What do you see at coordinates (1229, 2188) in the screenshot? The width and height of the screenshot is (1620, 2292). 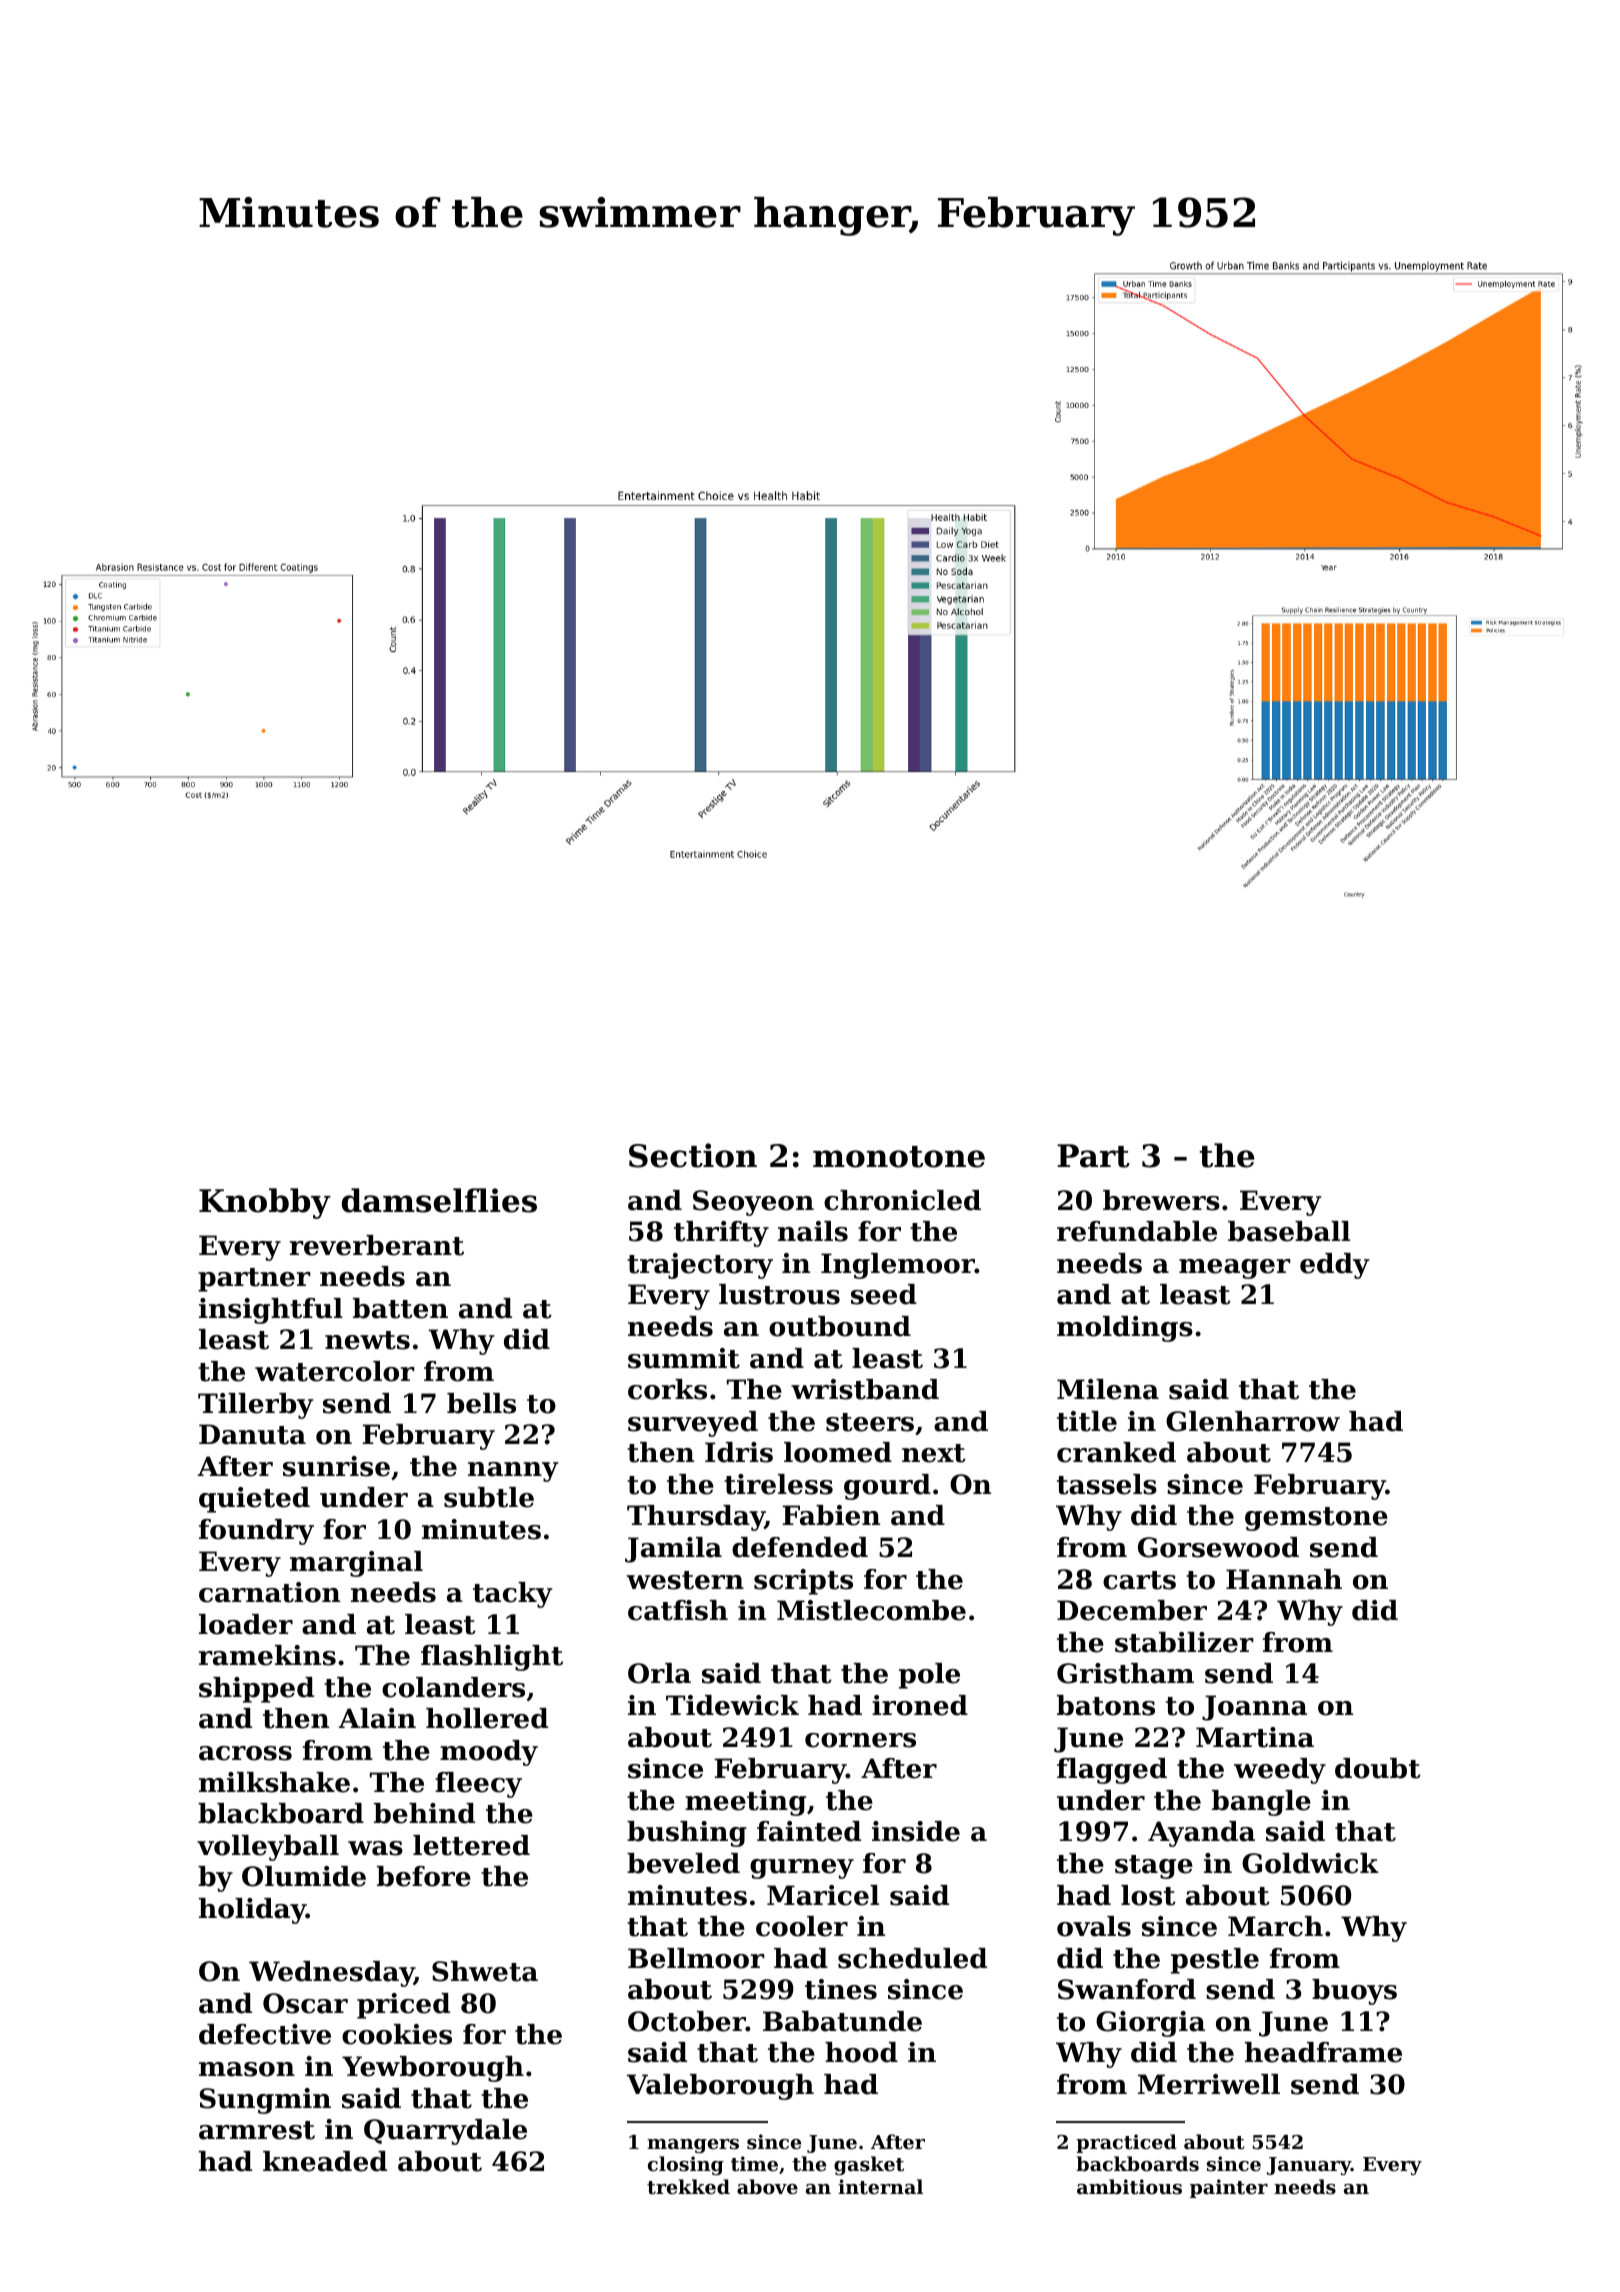 I see `painter` at bounding box center [1229, 2188].
